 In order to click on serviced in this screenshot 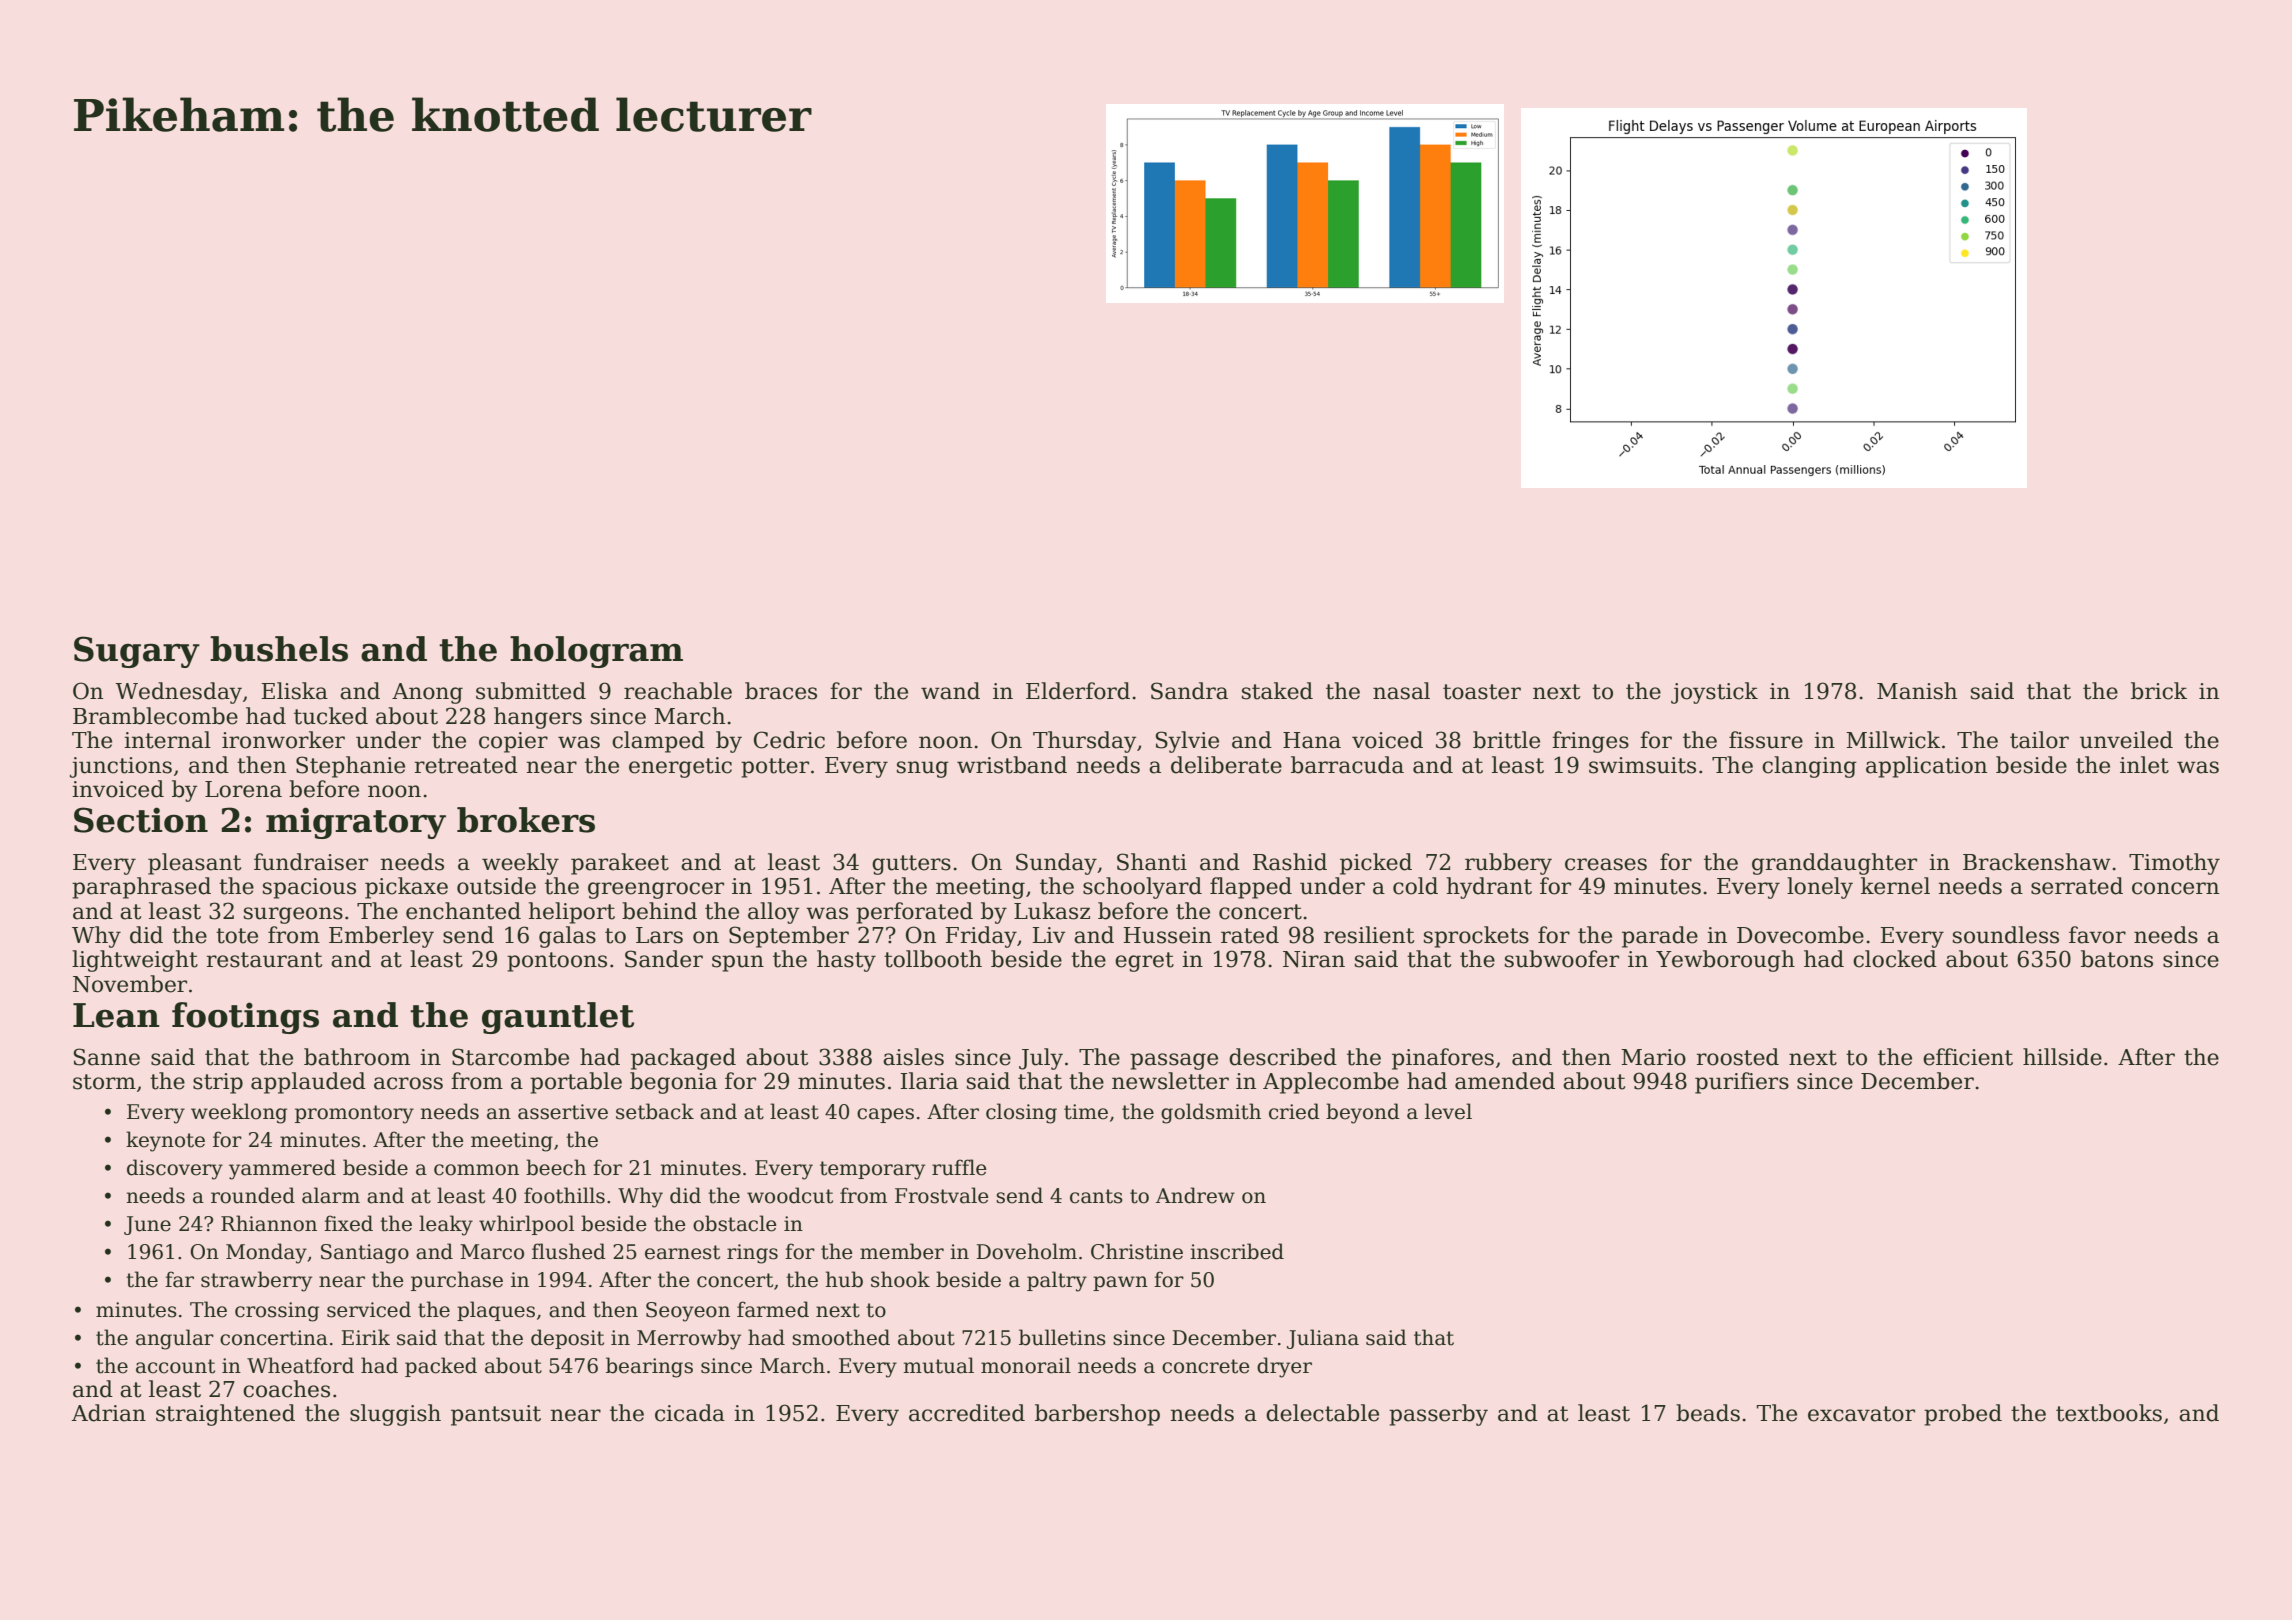, I will do `click(369, 1309)`.
